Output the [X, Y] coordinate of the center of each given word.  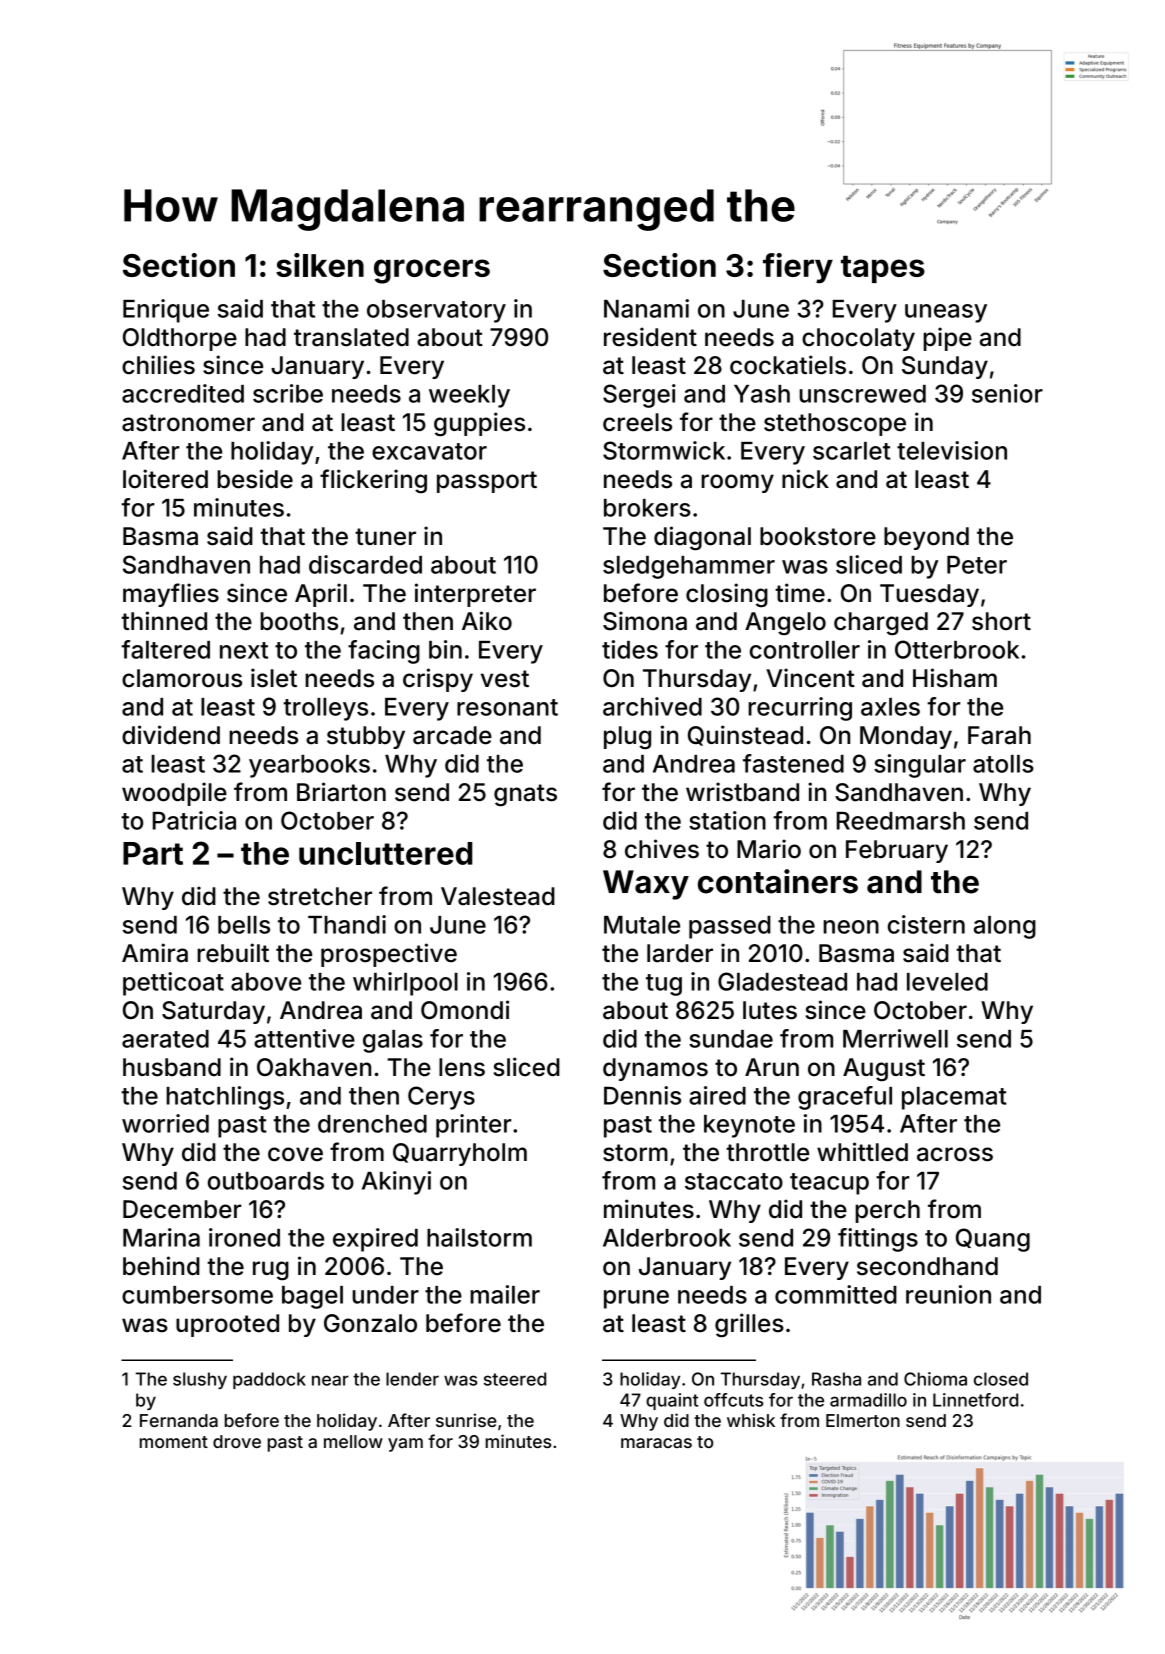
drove [237, 1441]
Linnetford [975, 1400]
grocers [432, 271]
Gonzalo [370, 1323]
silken [320, 265]
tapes [883, 269]
